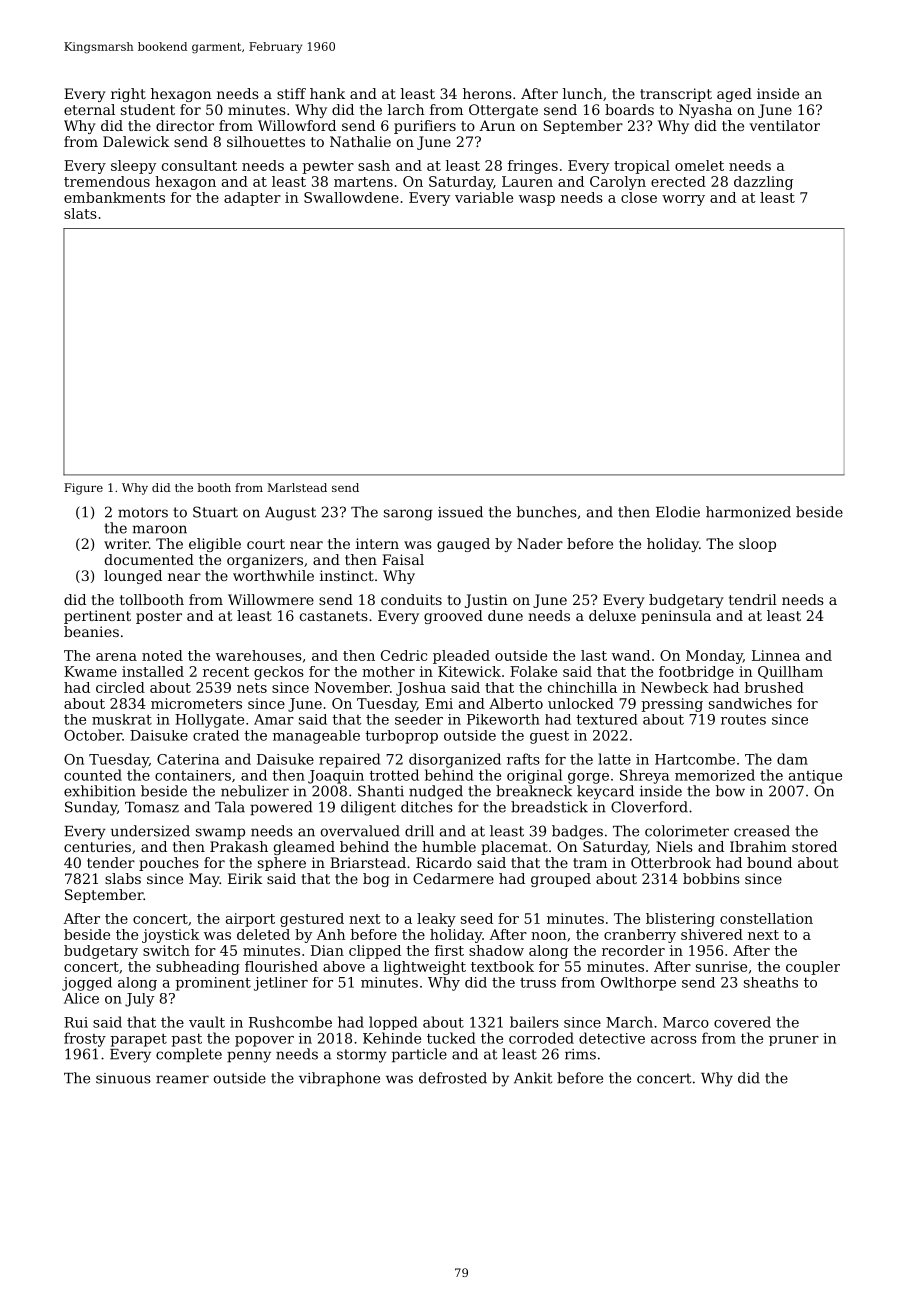 Image resolution: width=908 pixels, height=1316 pixels. I want to click on variable, so click(484, 197).
